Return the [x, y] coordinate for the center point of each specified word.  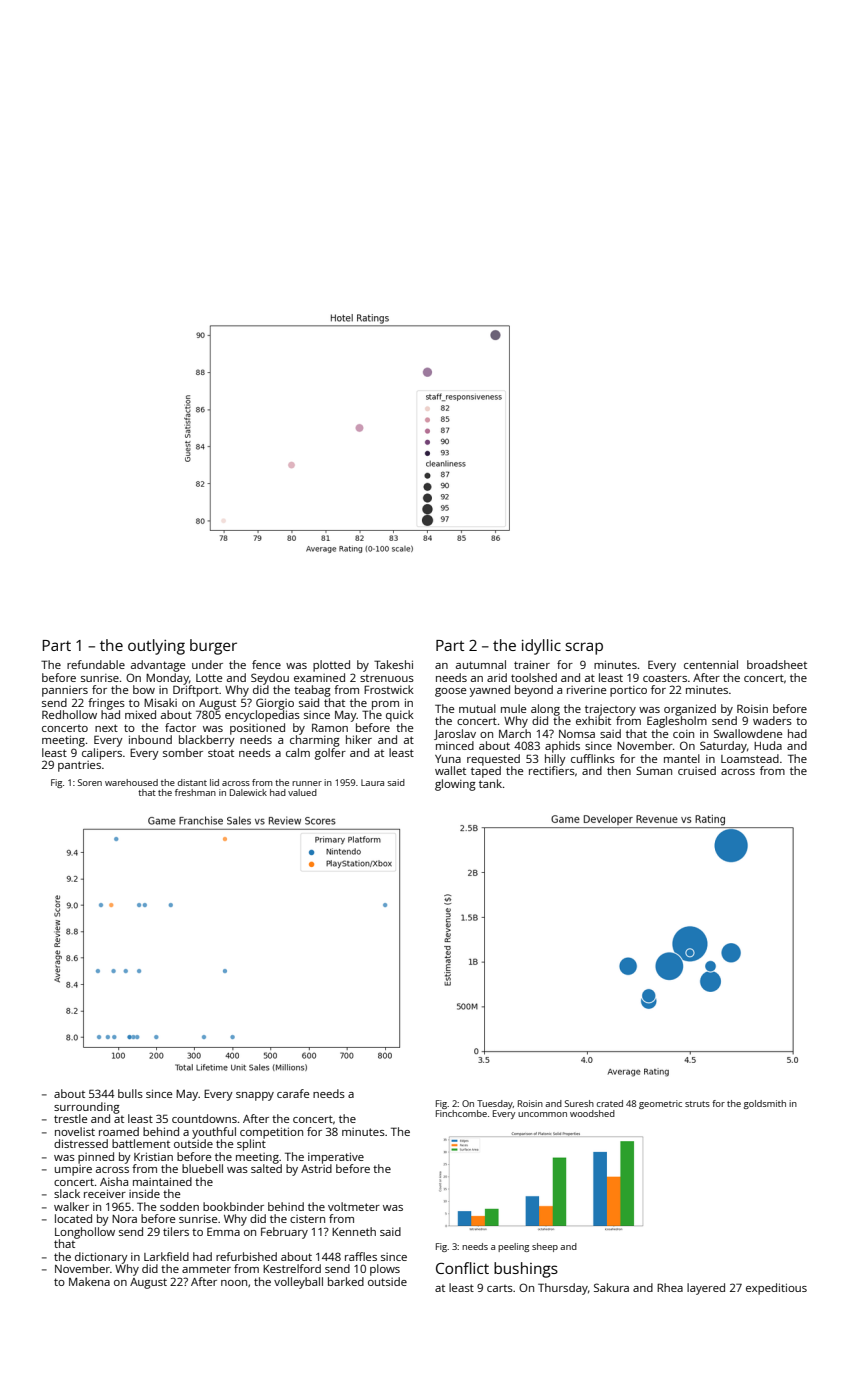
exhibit [593, 720]
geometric [660, 1104]
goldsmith [765, 1104]
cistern [307, 1219]
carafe [293, 1093]
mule [513, 708]
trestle [70, 1118]
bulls [130, 1093]
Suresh [579, 1103]
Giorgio [275, 704]
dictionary [101, 1258]
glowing [455, 785]
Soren [90, 782]
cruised [697, 770]
